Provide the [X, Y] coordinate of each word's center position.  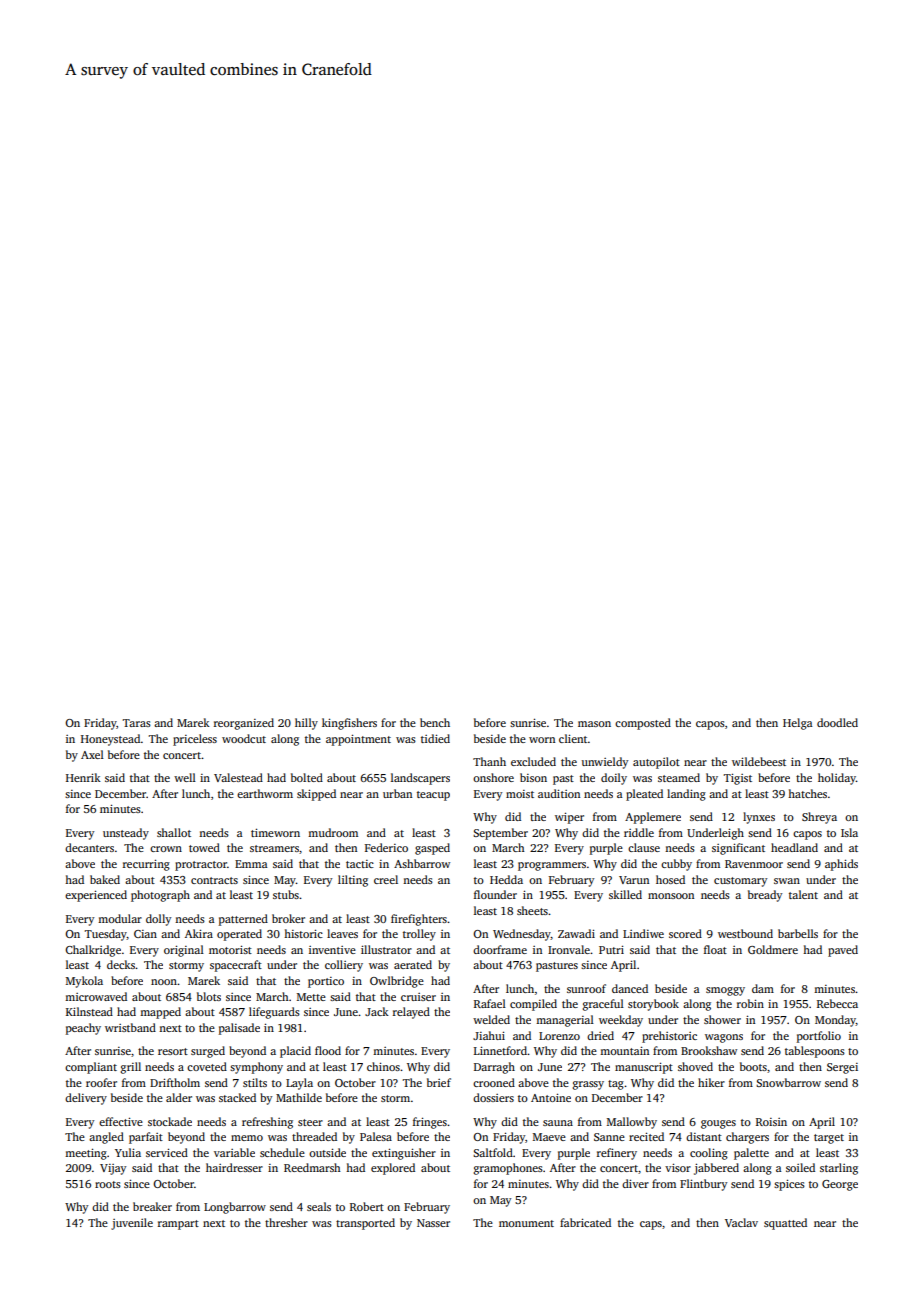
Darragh [494, 1068]
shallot [174, 832]
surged [208, 1052]
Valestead [238, 777]
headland [794, 847]
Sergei [842, 1068]
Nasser [433, 1223]
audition [559, 793]
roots [108, 1184]
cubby [676, 865]
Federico [386, 847]
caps [651, 1225]
